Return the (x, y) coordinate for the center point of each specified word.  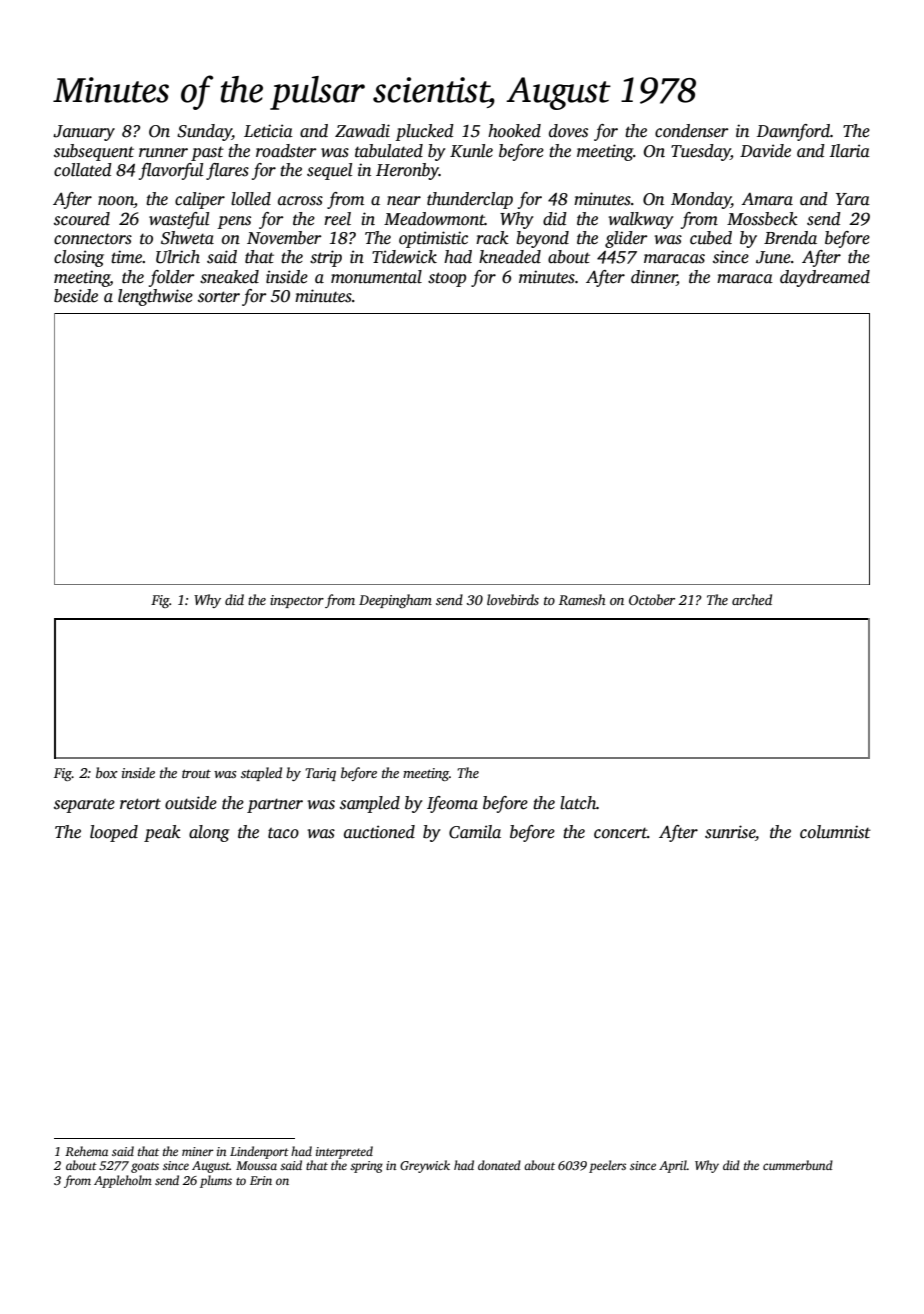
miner (198, 1151)
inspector (297, 601)
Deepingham (395, 601)
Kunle (471, 151)
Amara (767, 199)
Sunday (204, 132)
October (652, 599)
